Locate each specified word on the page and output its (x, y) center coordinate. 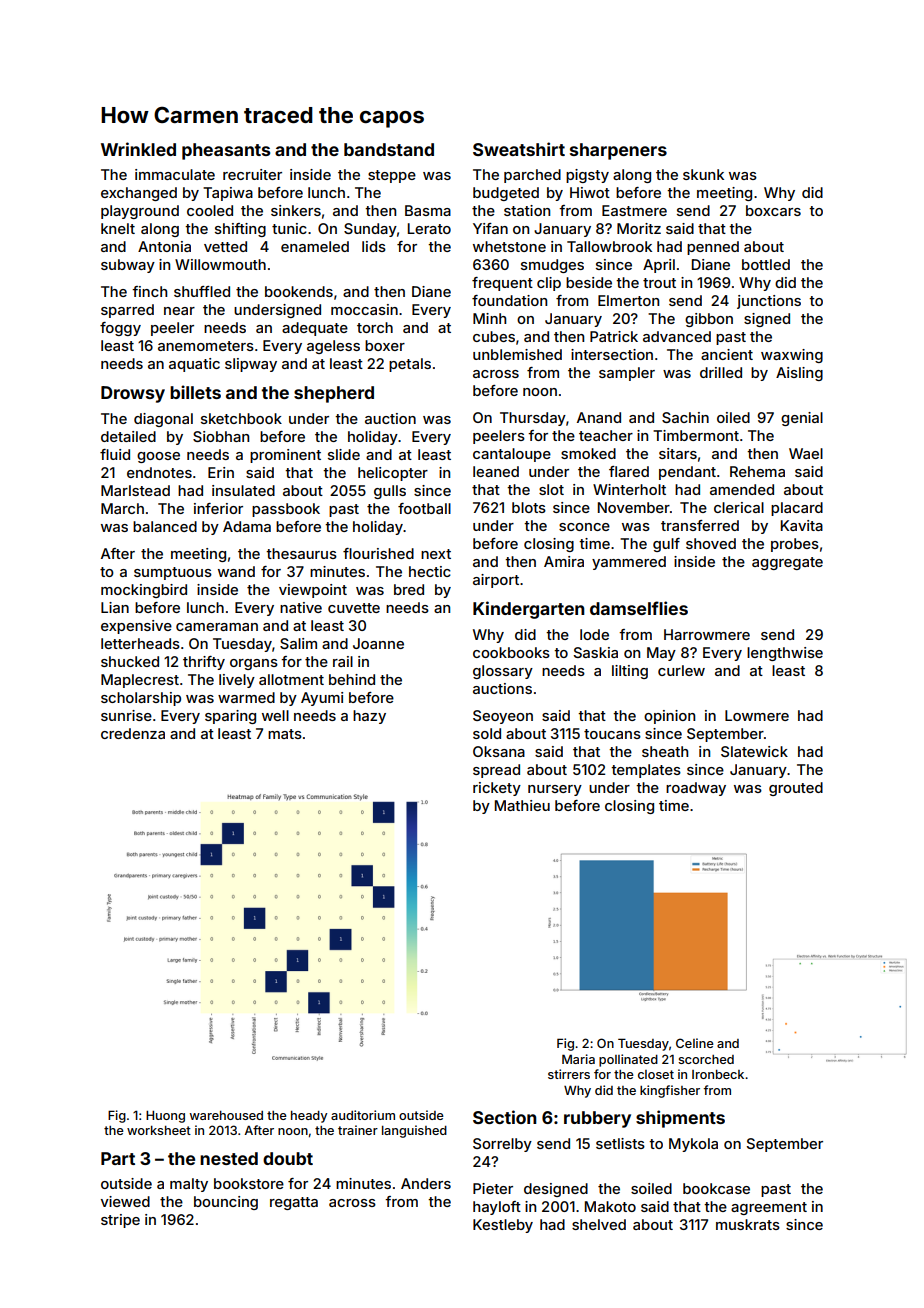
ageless (333, 347)
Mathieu (522, 805)
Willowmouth (220, 264)
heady (309, 1117)
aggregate (787, 563)
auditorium (363, 1115)
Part (118, 1158)
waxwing (792, 356)
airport (496, 581)
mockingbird (144, 591)
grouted (796, 789)
